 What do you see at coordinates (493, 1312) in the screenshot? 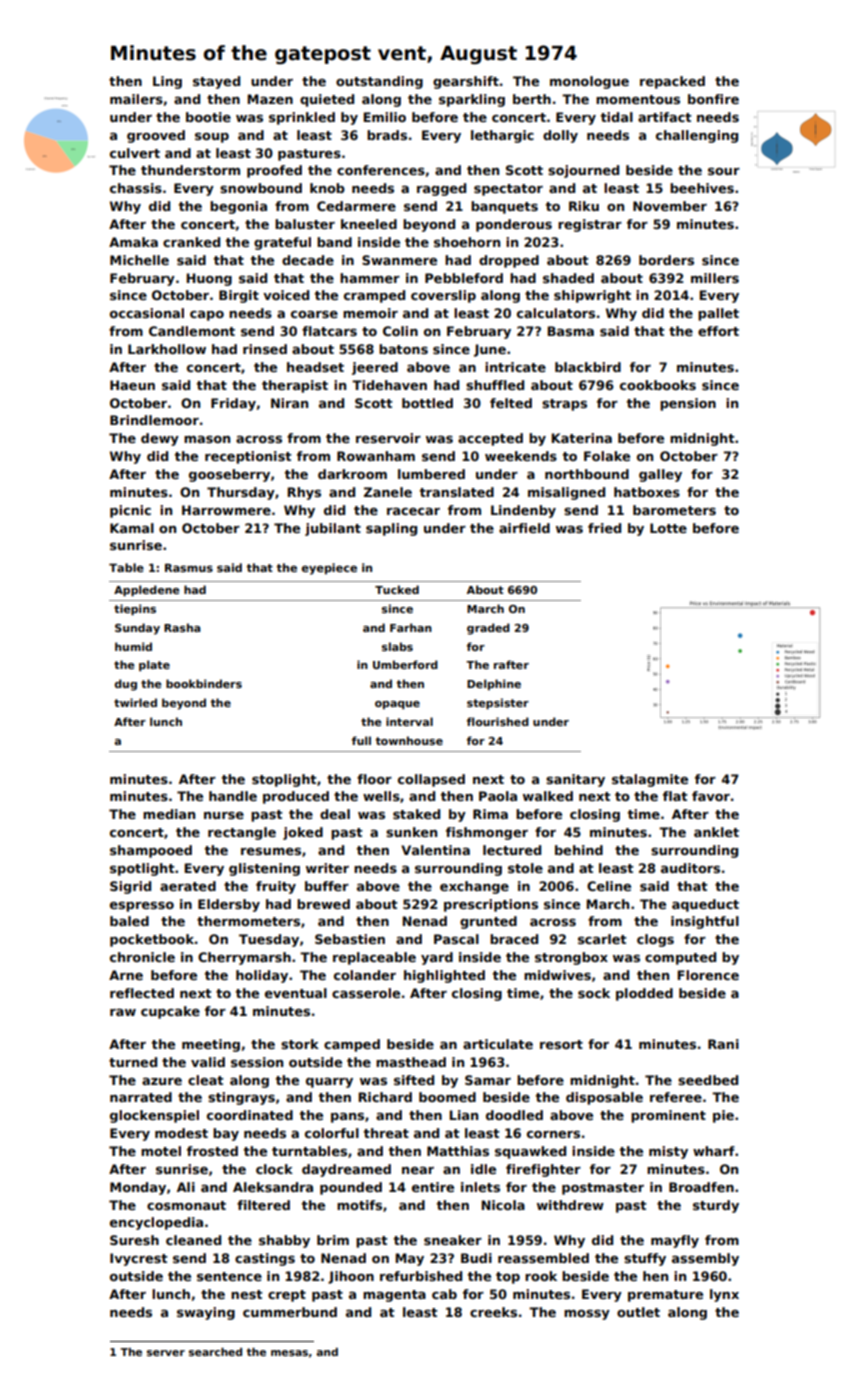
I see `creeks` at bounding box center [493, 1312].
